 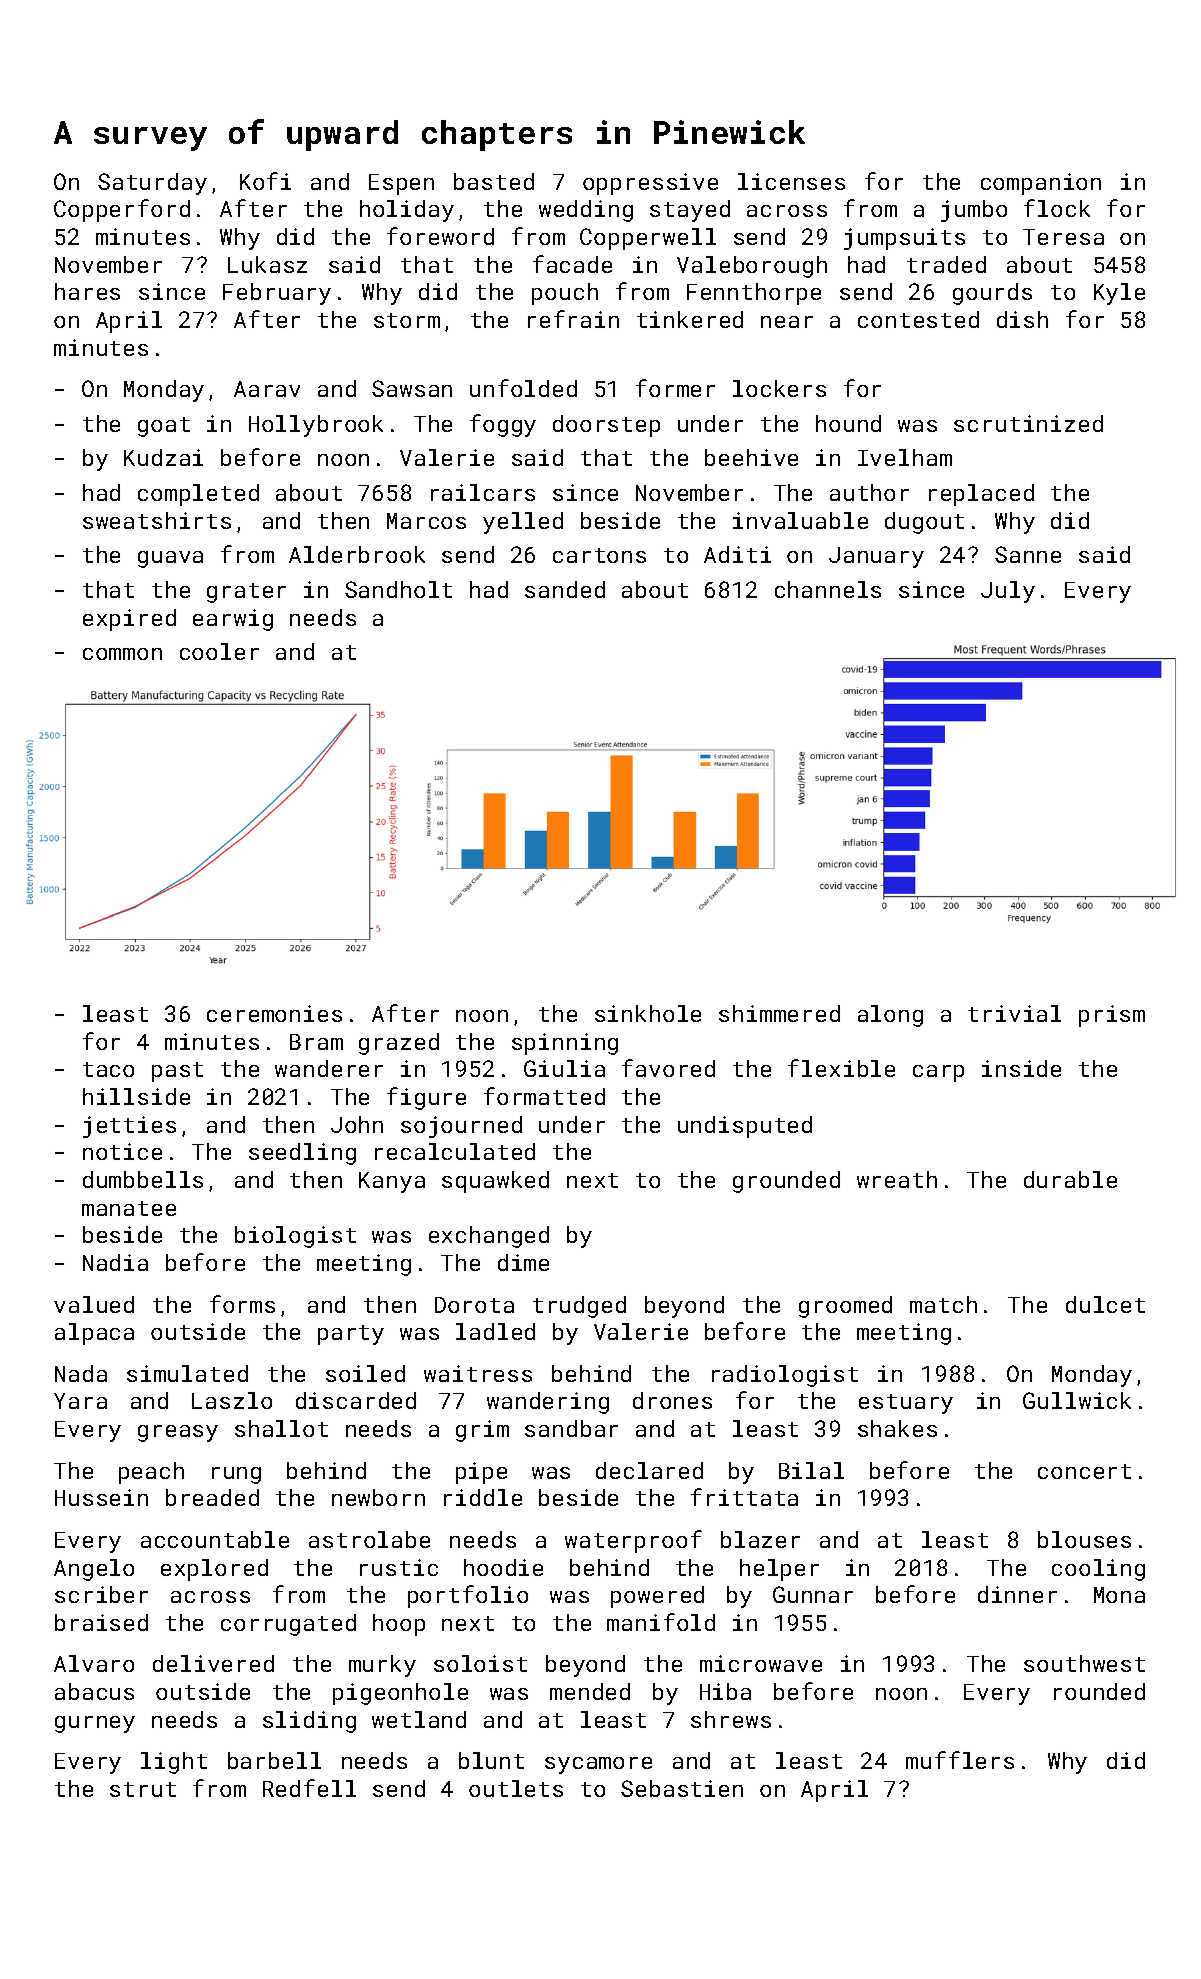 I want to click on spinning, so click(x=565, y=1044).
